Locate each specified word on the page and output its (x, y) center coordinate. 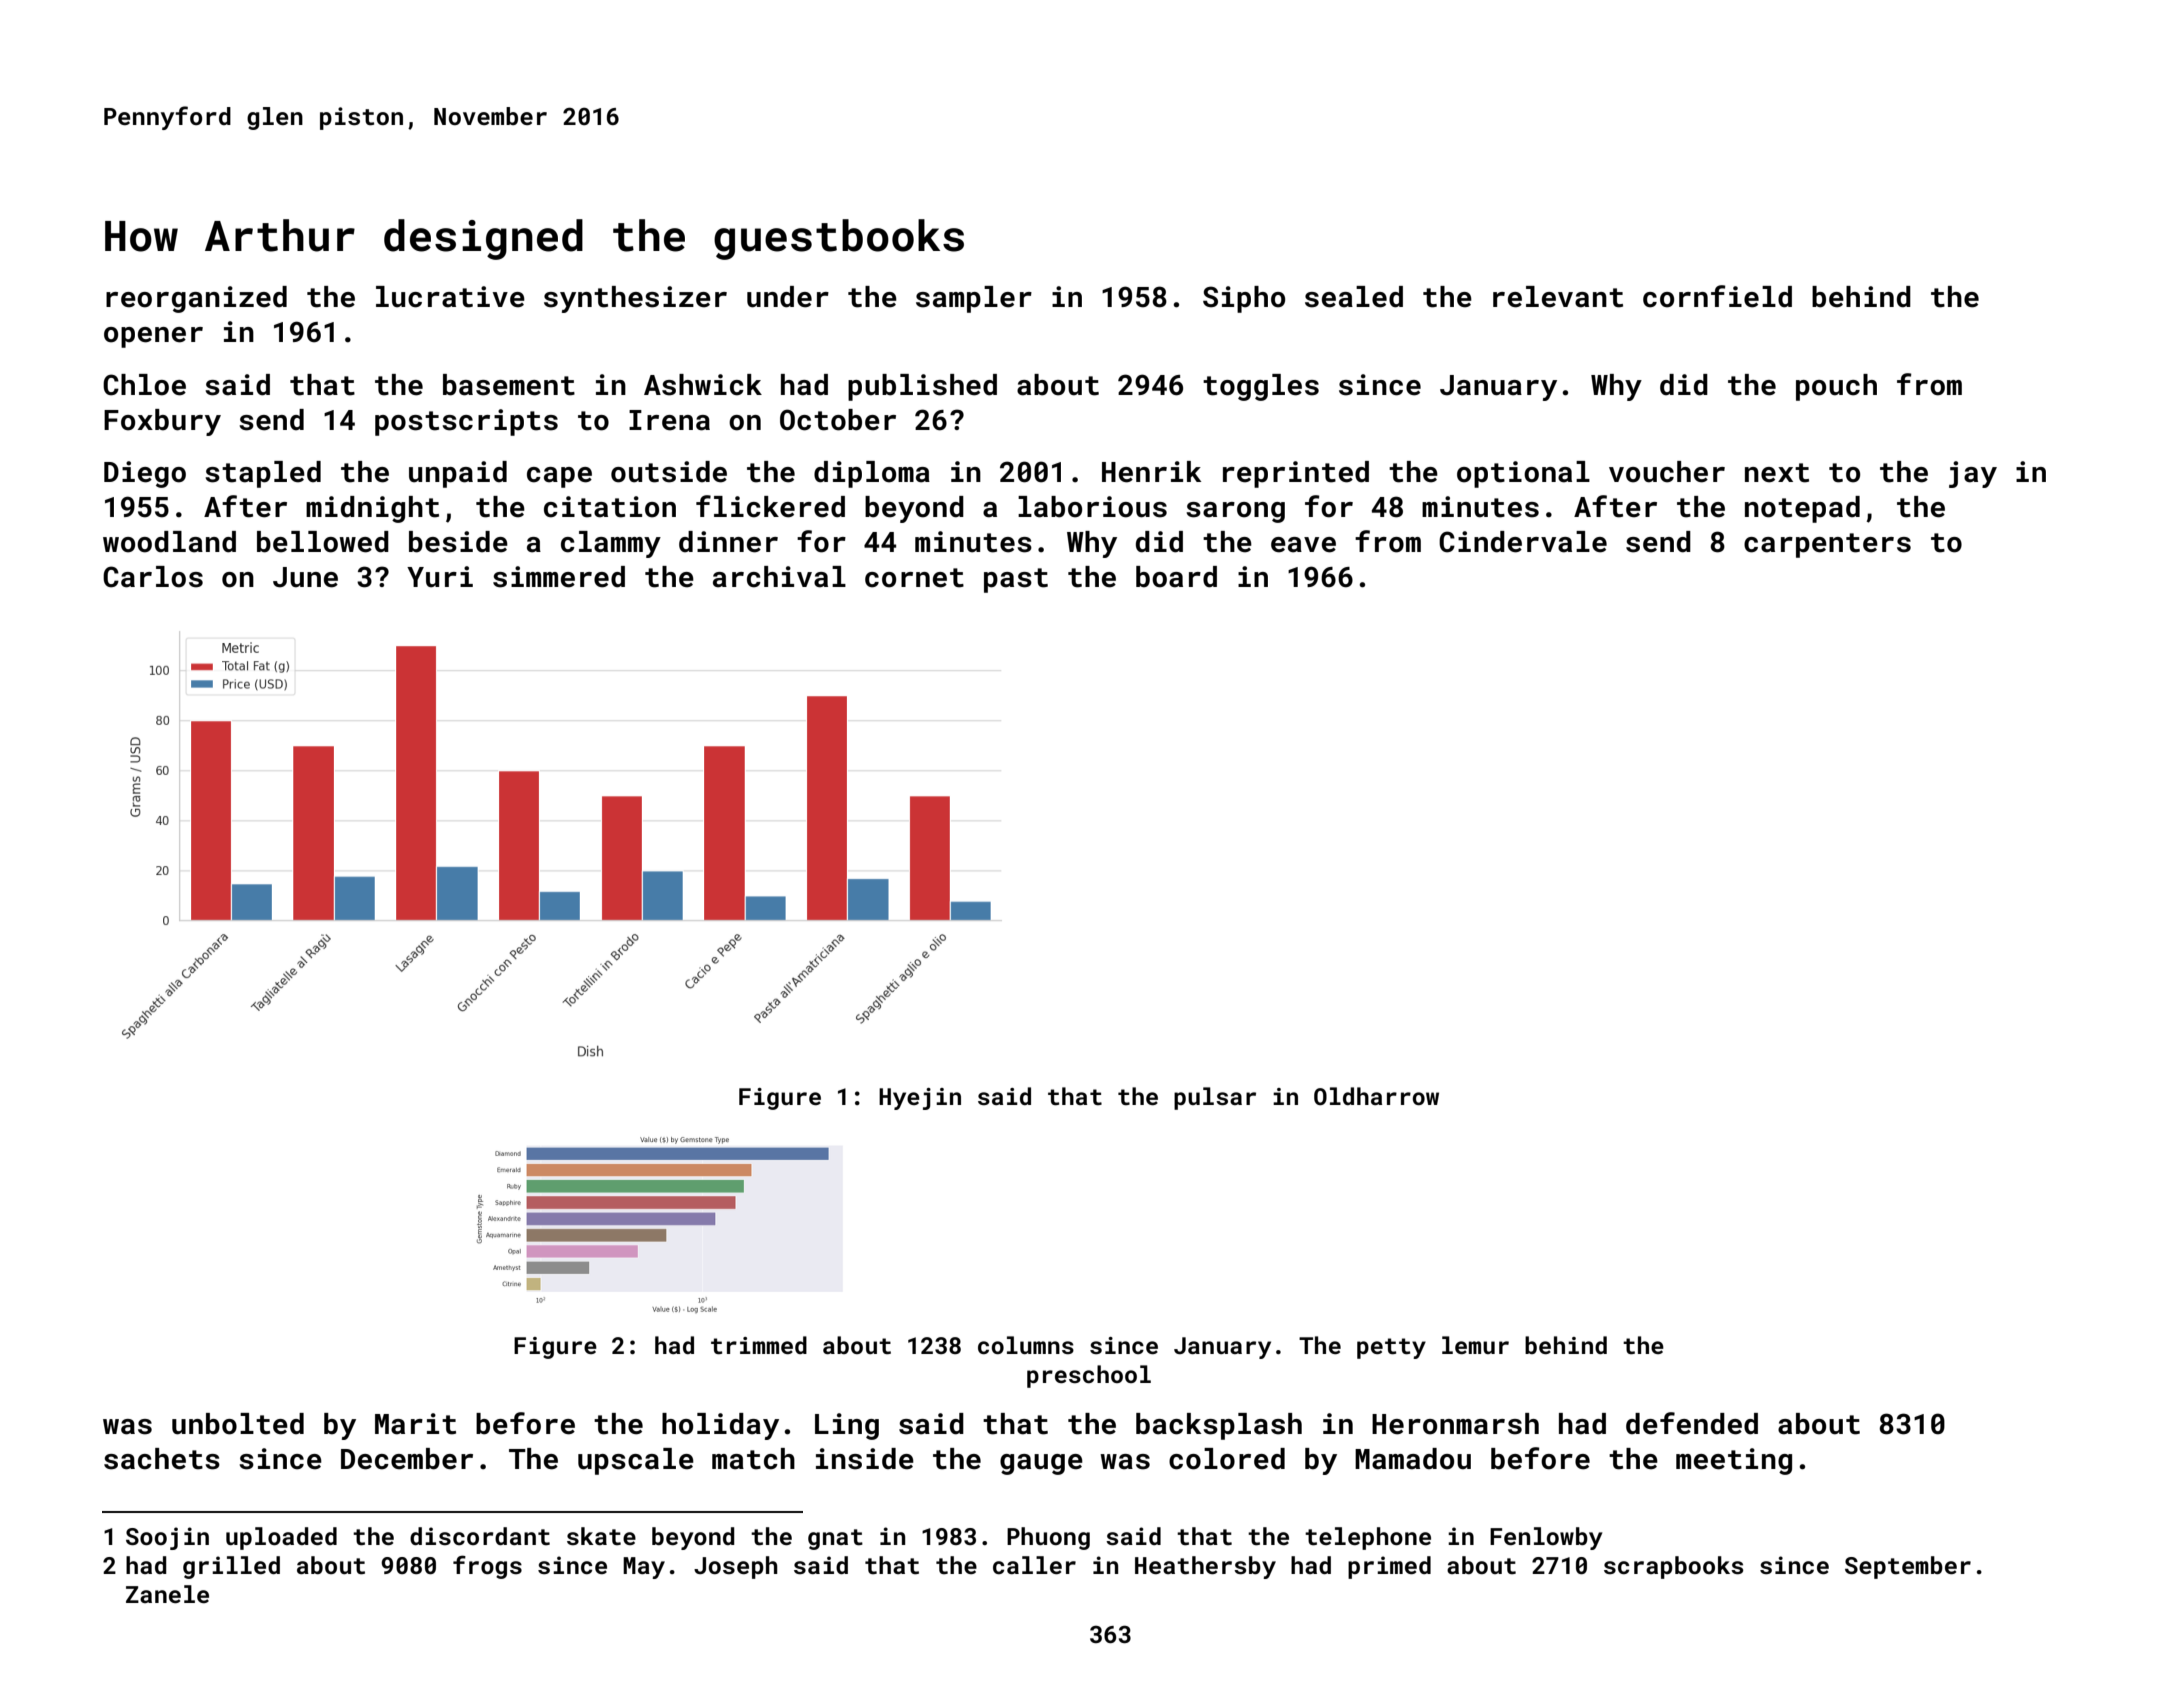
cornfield (1717, 296)
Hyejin (920, 1099)
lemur (1475, 1345)
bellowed (323, 542)
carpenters (1827, 545)
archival (779, 577)
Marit (415, 1424)
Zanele (167, 1594)
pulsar (1215, 1098)
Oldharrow (1376, 1096)
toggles (1261, 387)
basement (509, 385)
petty (1391, 1348)
